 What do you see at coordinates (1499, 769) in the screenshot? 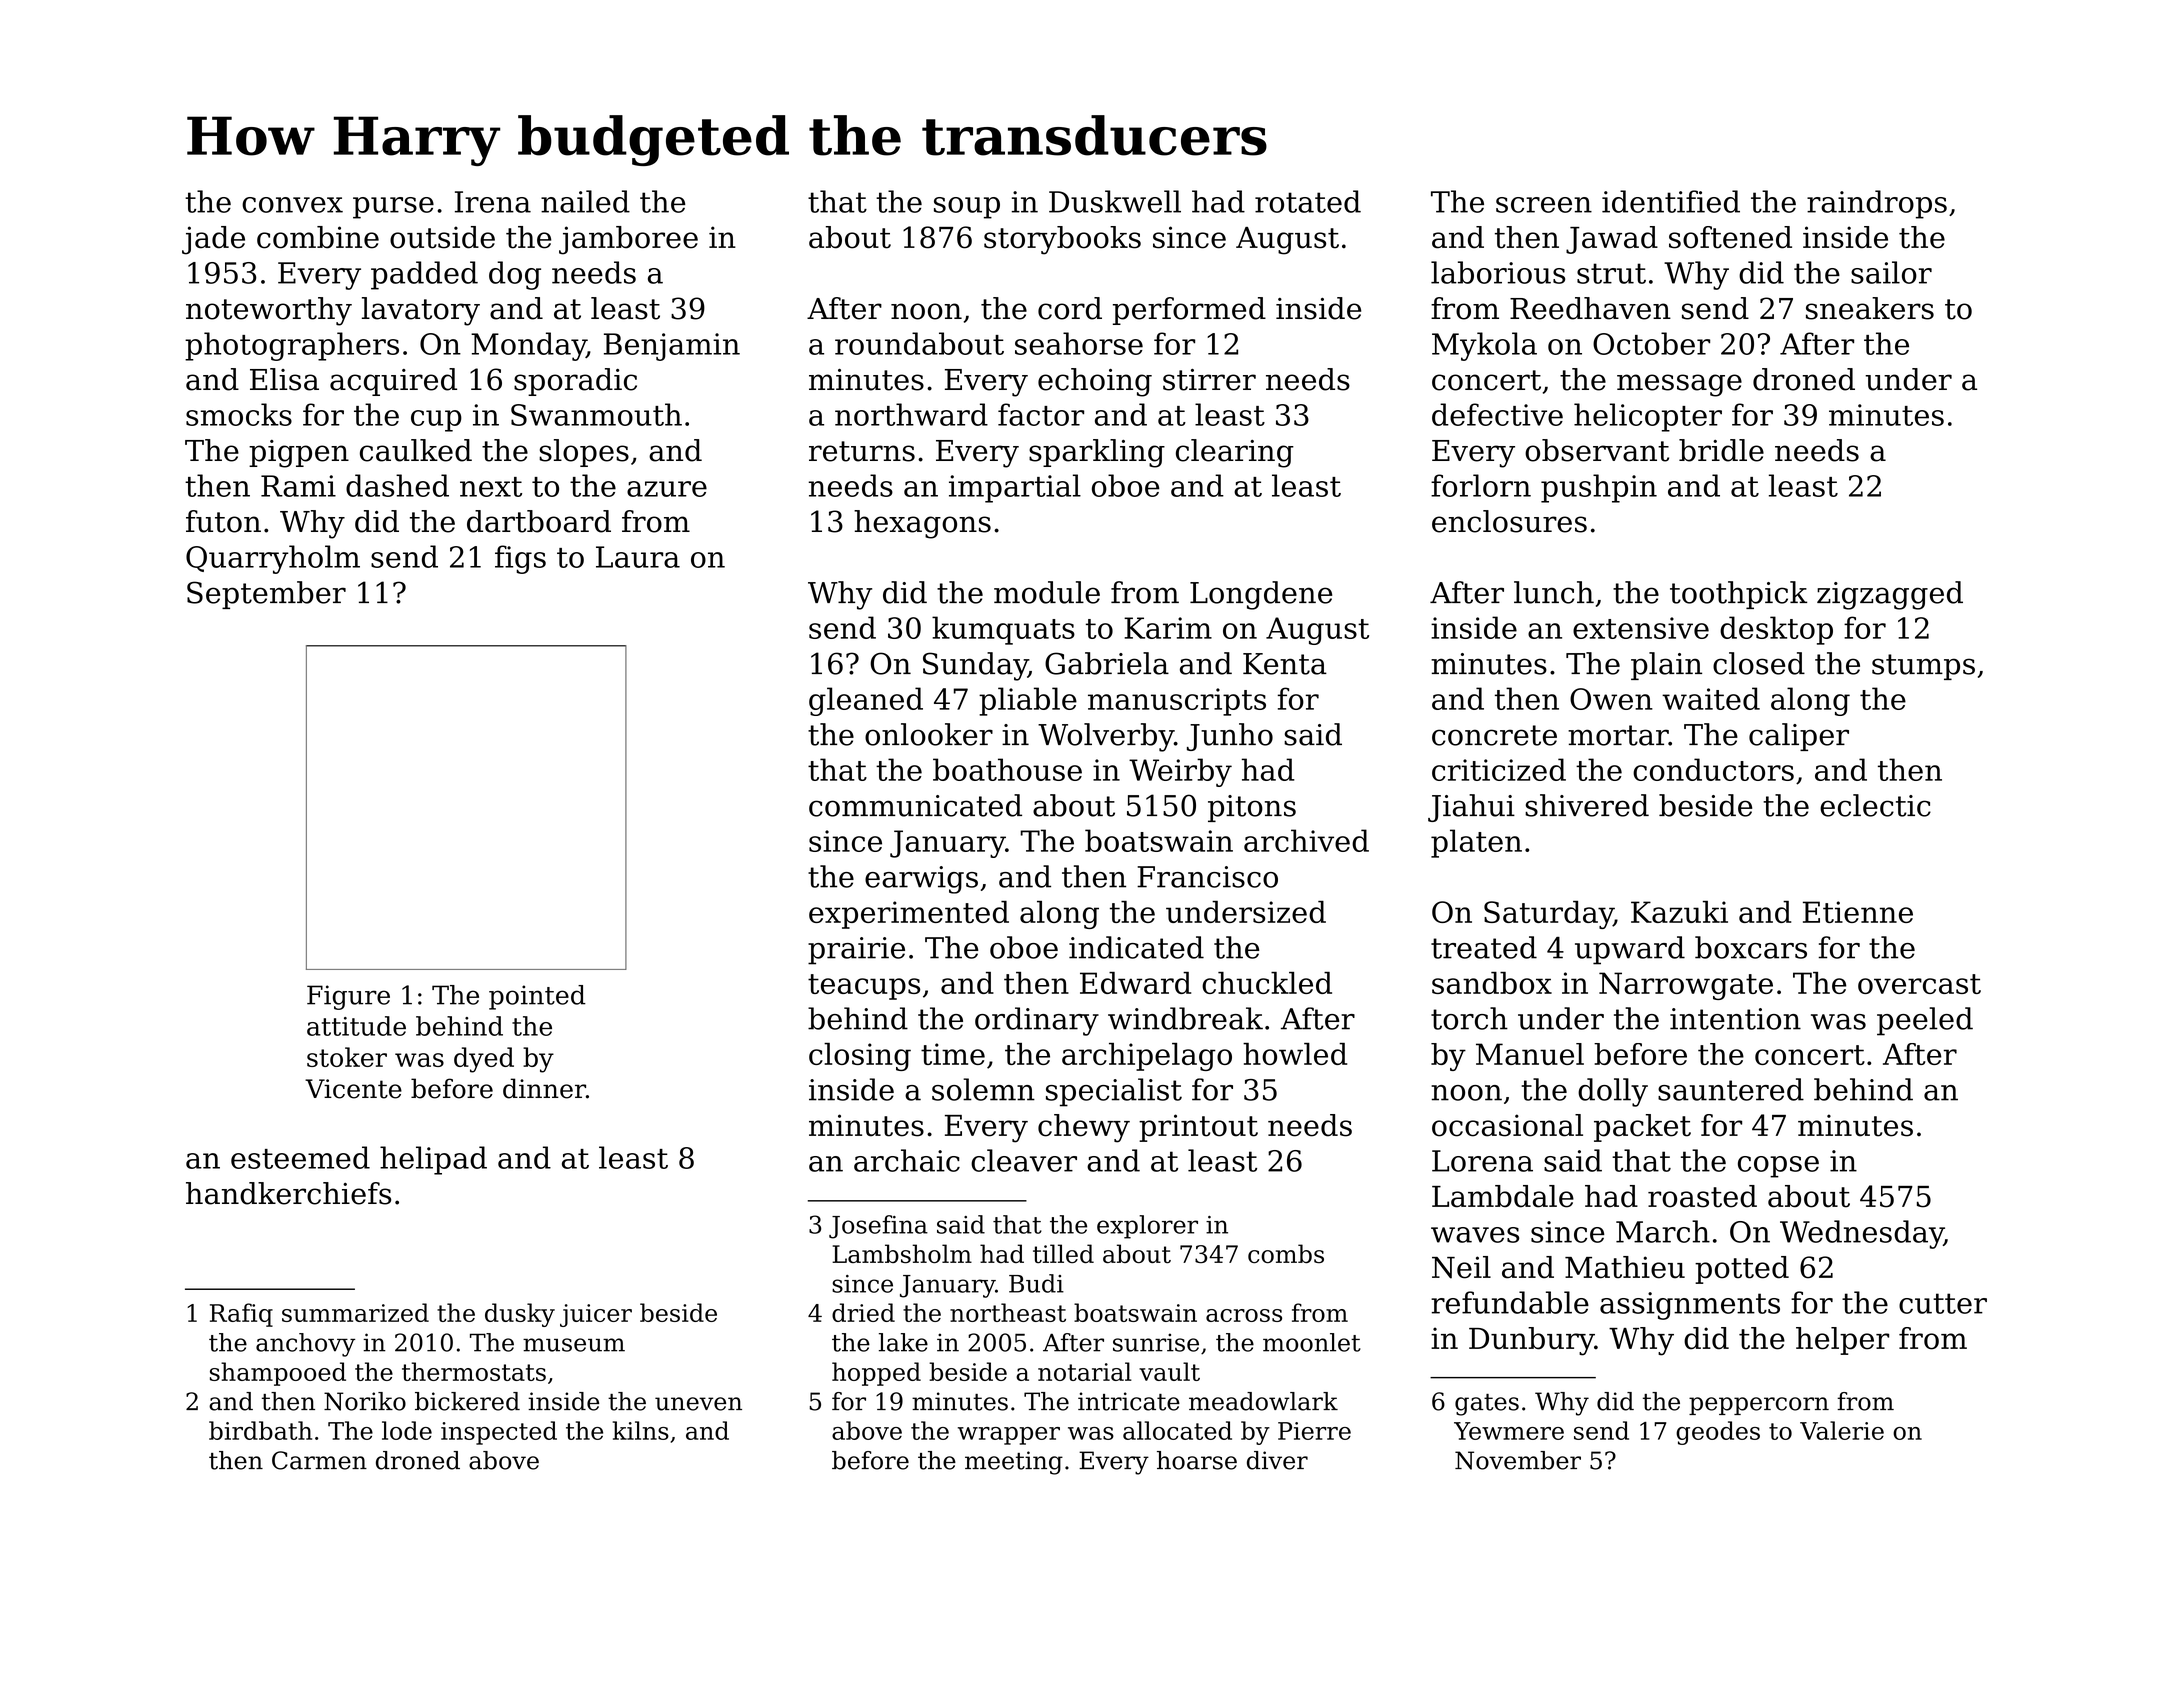
I see `criticized` at bounding box center [1499, 769].
